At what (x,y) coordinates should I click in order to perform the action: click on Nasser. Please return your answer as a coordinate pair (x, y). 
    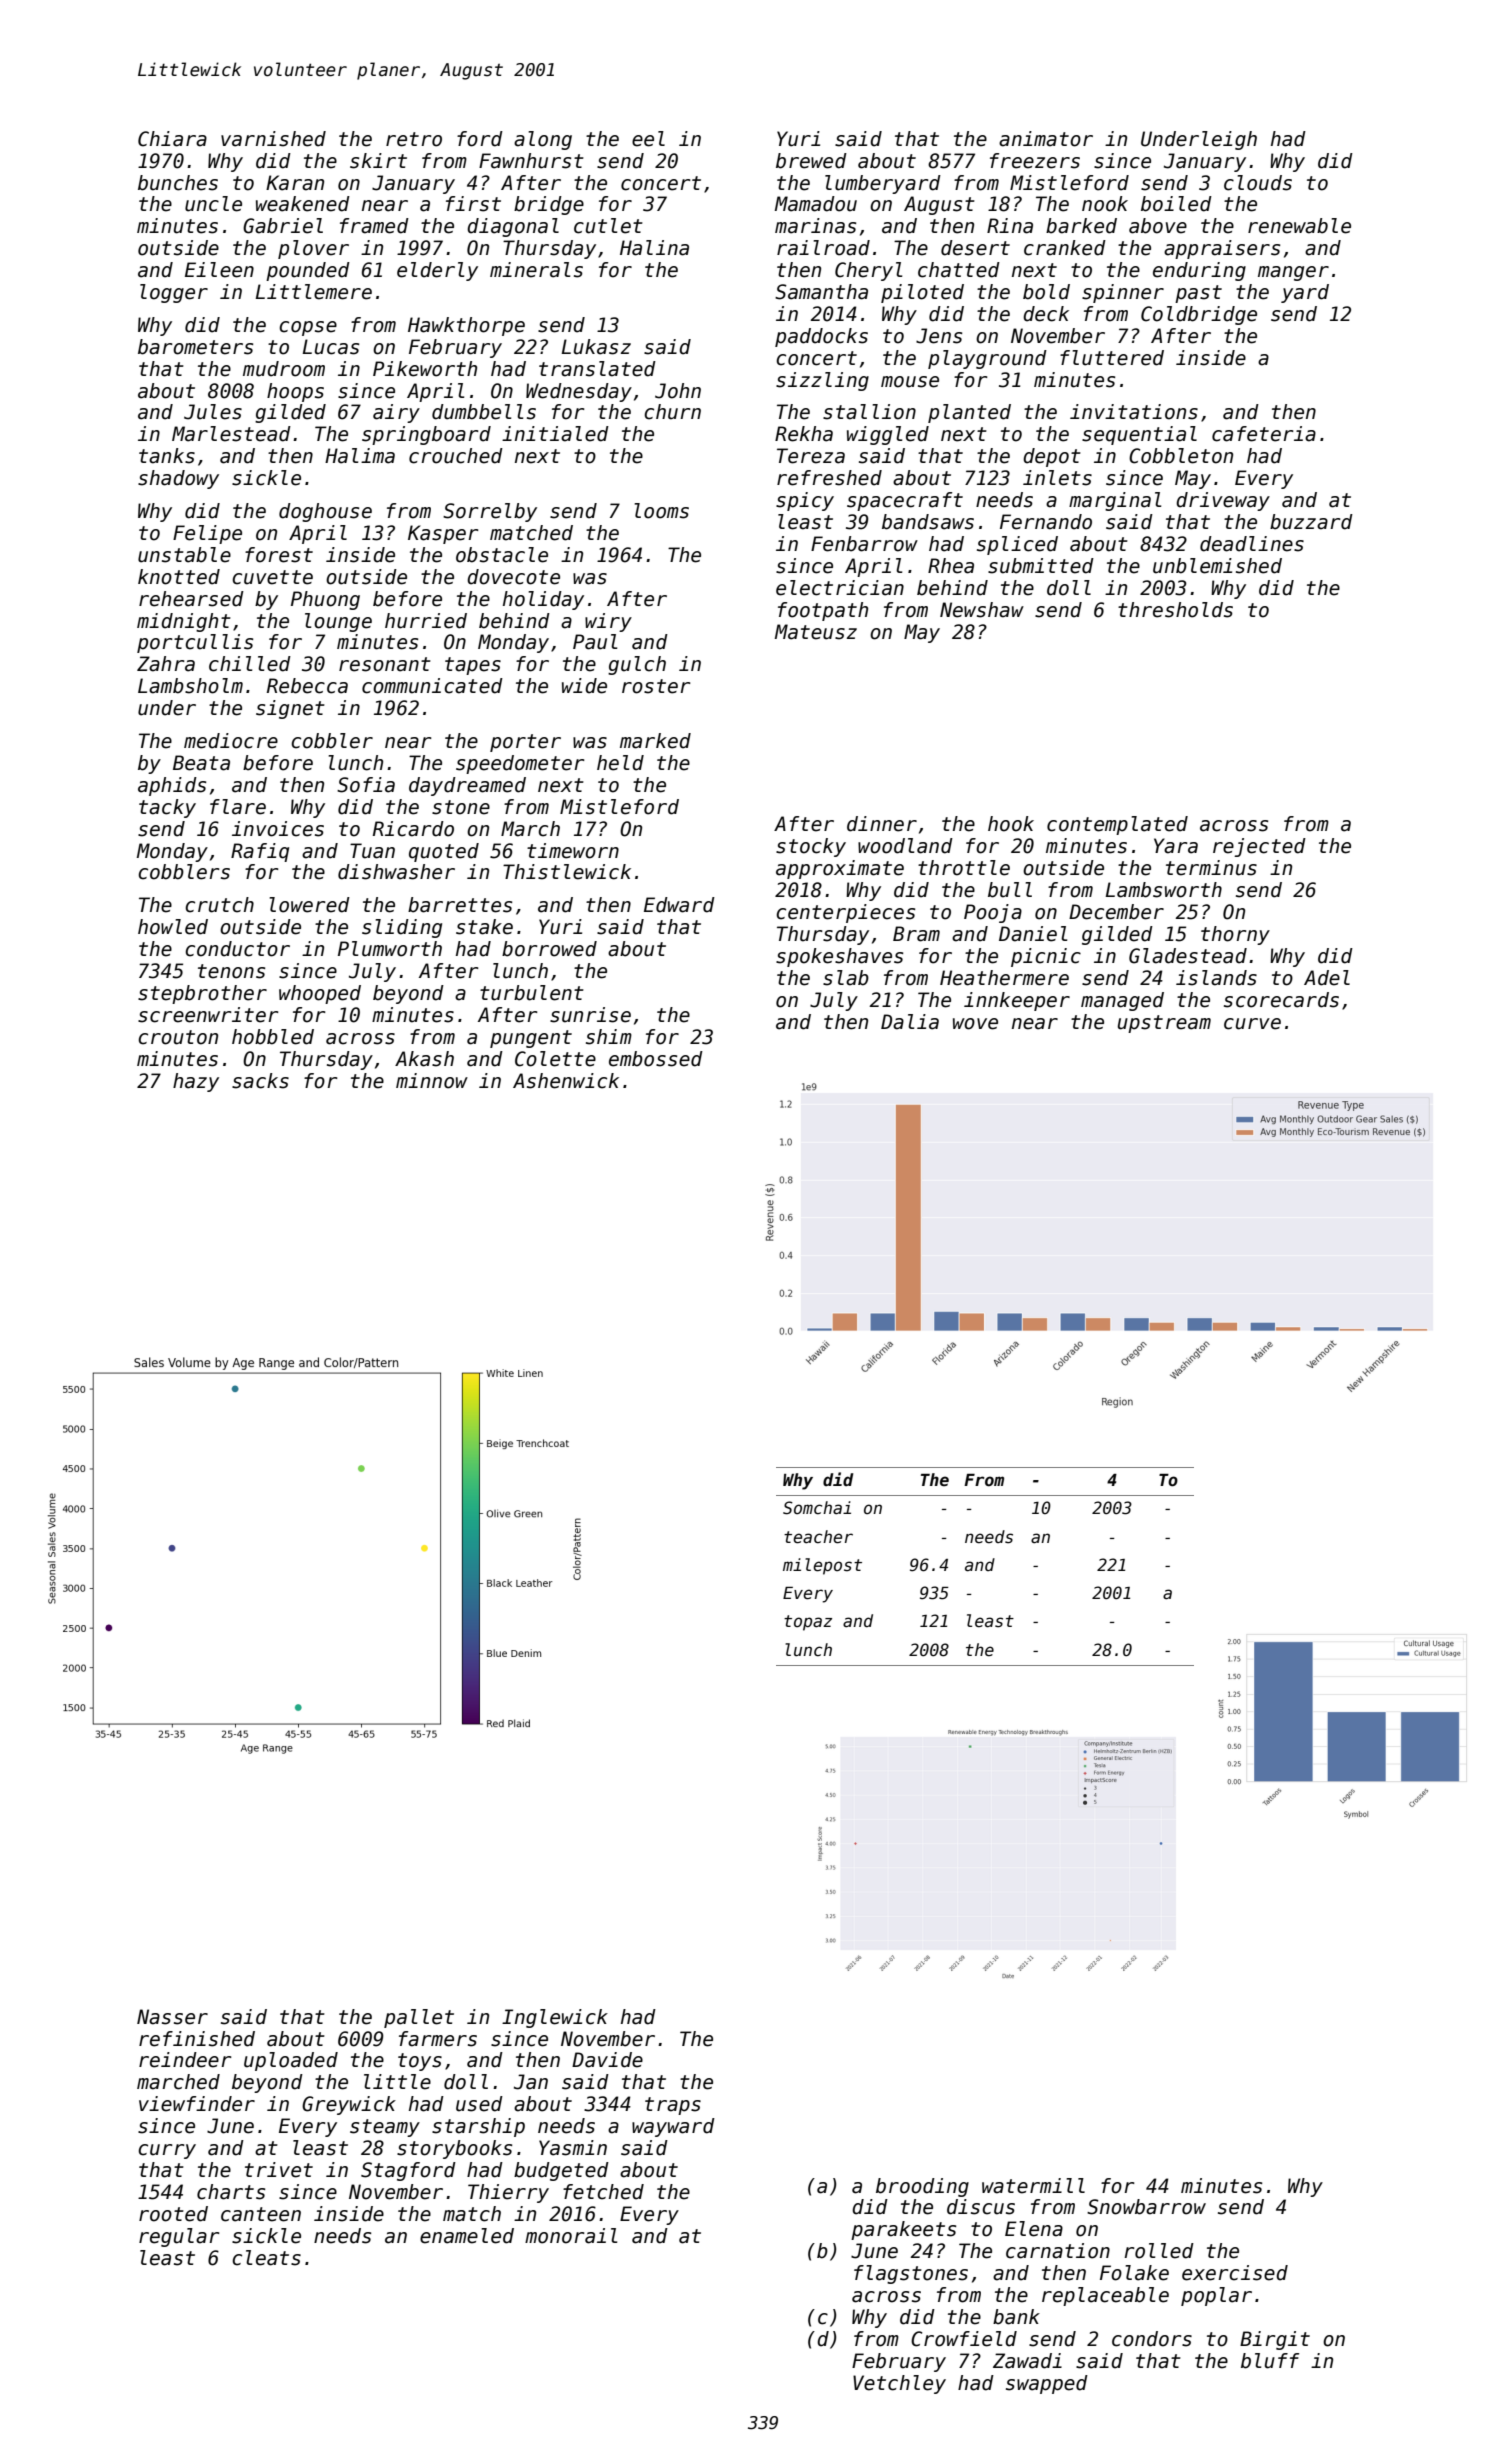
    Looking at the image, I should click on (172, 2017).
